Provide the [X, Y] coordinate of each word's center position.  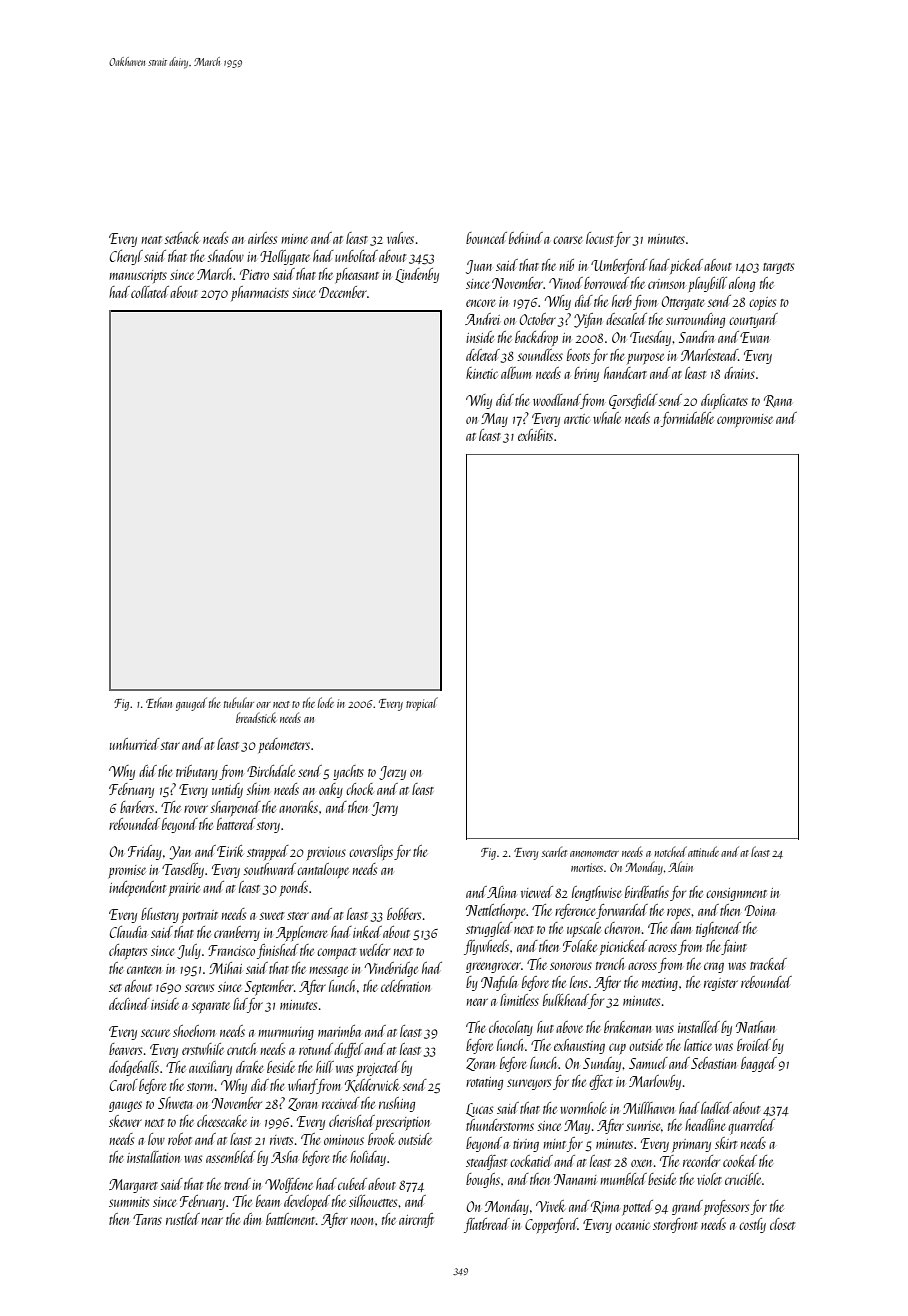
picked [686, 266]
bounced [486, 238]
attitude [703, 851]
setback [182, 238]
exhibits [535, 435]
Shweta [175, 1103]
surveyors [529, 1084]
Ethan [159, 702]
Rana [778, 401]
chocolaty [511, 1028]
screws [199, 988]
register [721, 984]
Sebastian [713, 1063]
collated [150, 292]
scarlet [554, 851]
